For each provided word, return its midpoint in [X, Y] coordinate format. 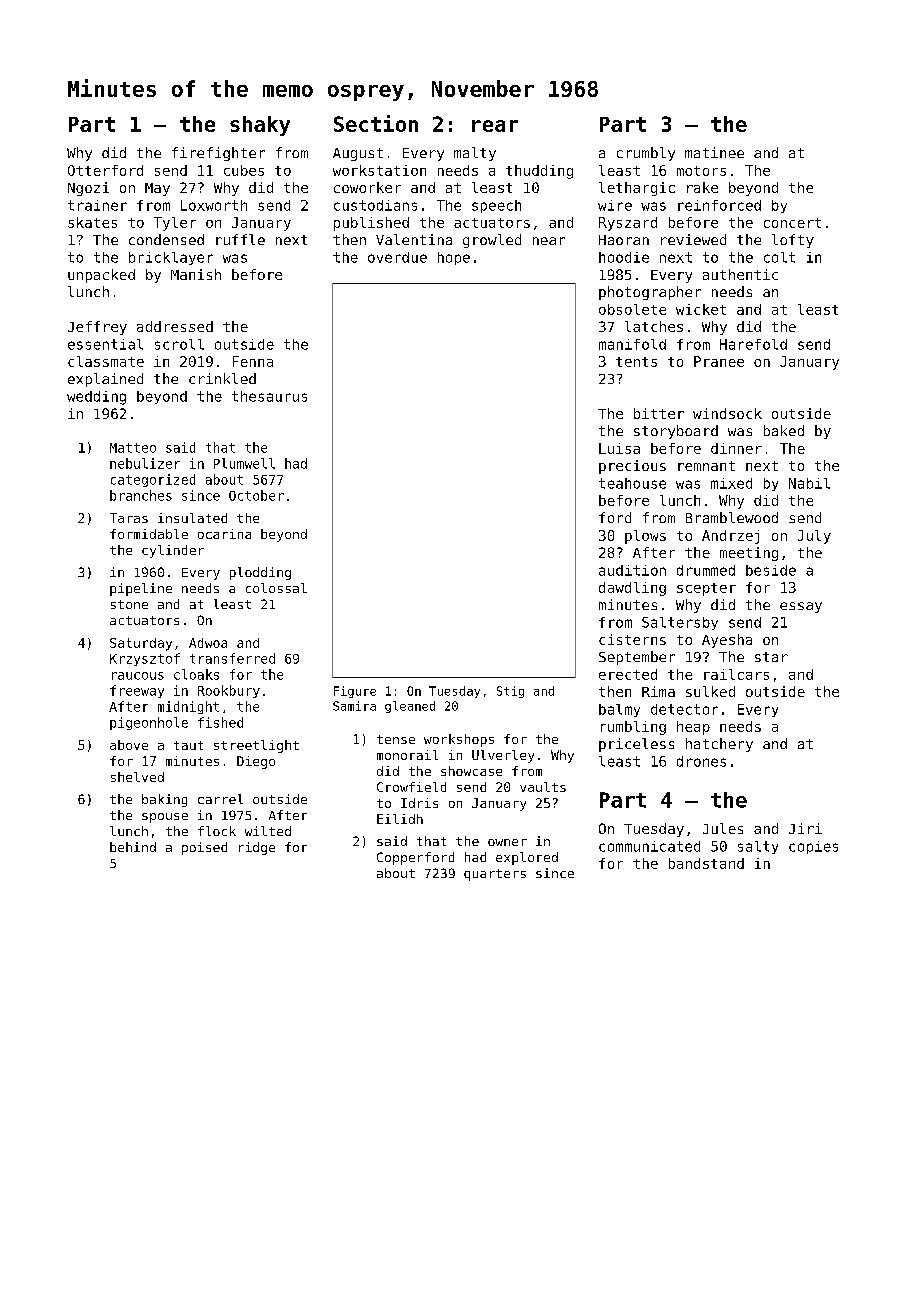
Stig [510, 692]
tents [636, 362]
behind [133, 847]
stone [129, 604]
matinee [714, 152]
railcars [736, 674]
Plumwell [244, 463]
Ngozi [88, 189]
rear [495, 126]
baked [784, 430]
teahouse [632, 483]
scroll [179, 344]
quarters [495, 875]
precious [632, 467]
